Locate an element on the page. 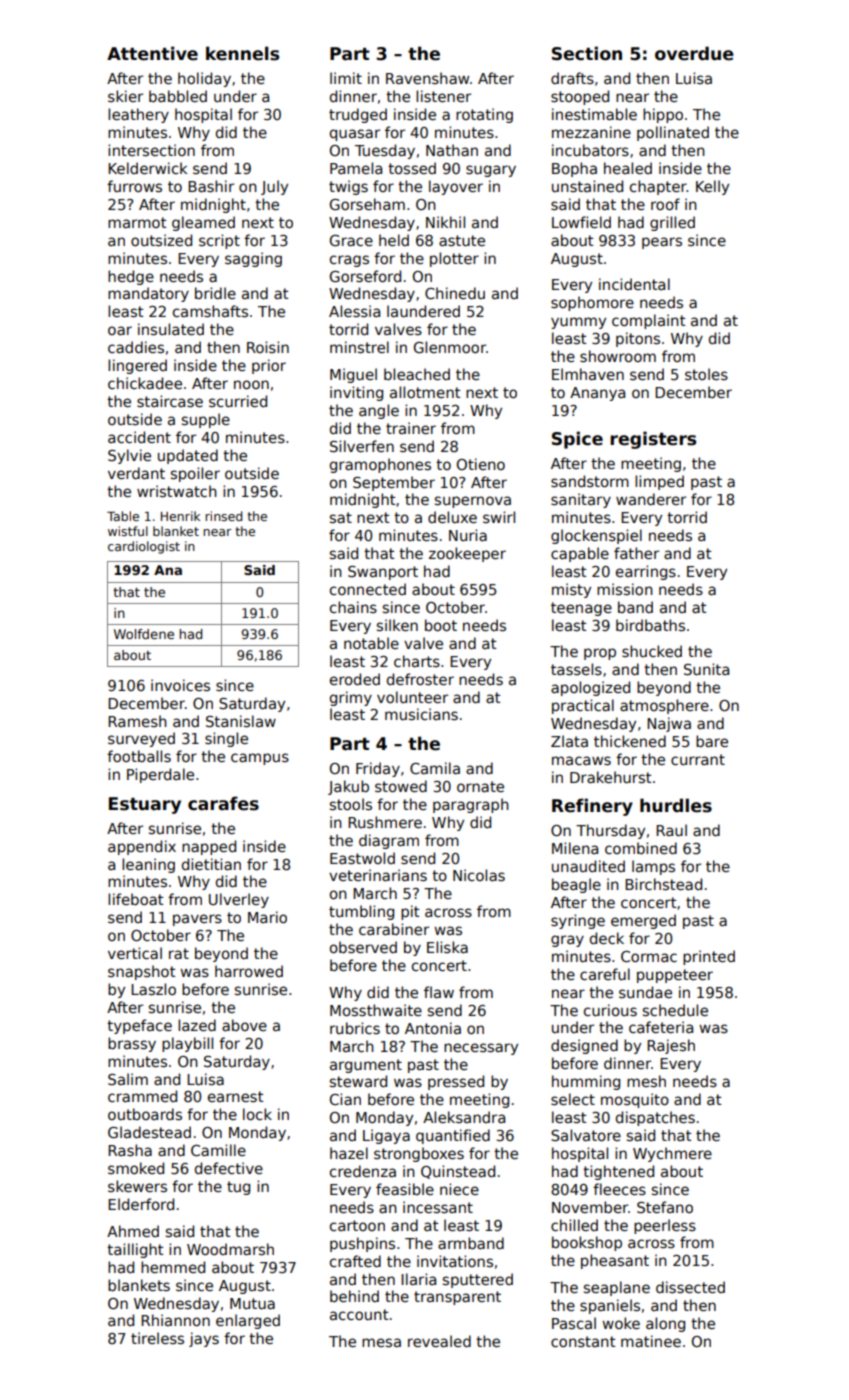 The image size is (849, 1400). single is located at coordinates (226, 739).
